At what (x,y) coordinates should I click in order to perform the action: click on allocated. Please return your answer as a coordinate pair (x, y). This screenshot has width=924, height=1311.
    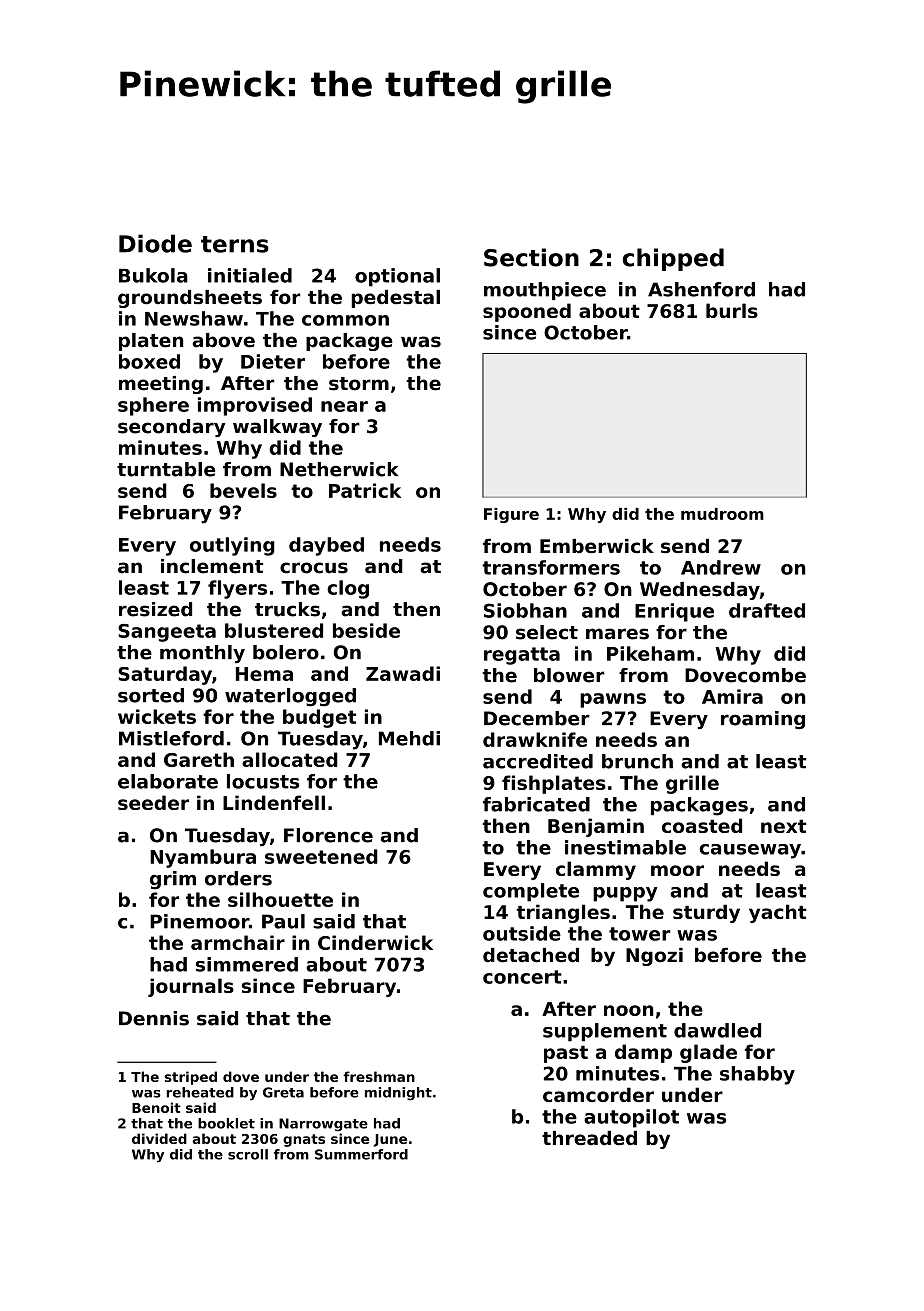
    Looking at the image, I should click on (290, 759).
